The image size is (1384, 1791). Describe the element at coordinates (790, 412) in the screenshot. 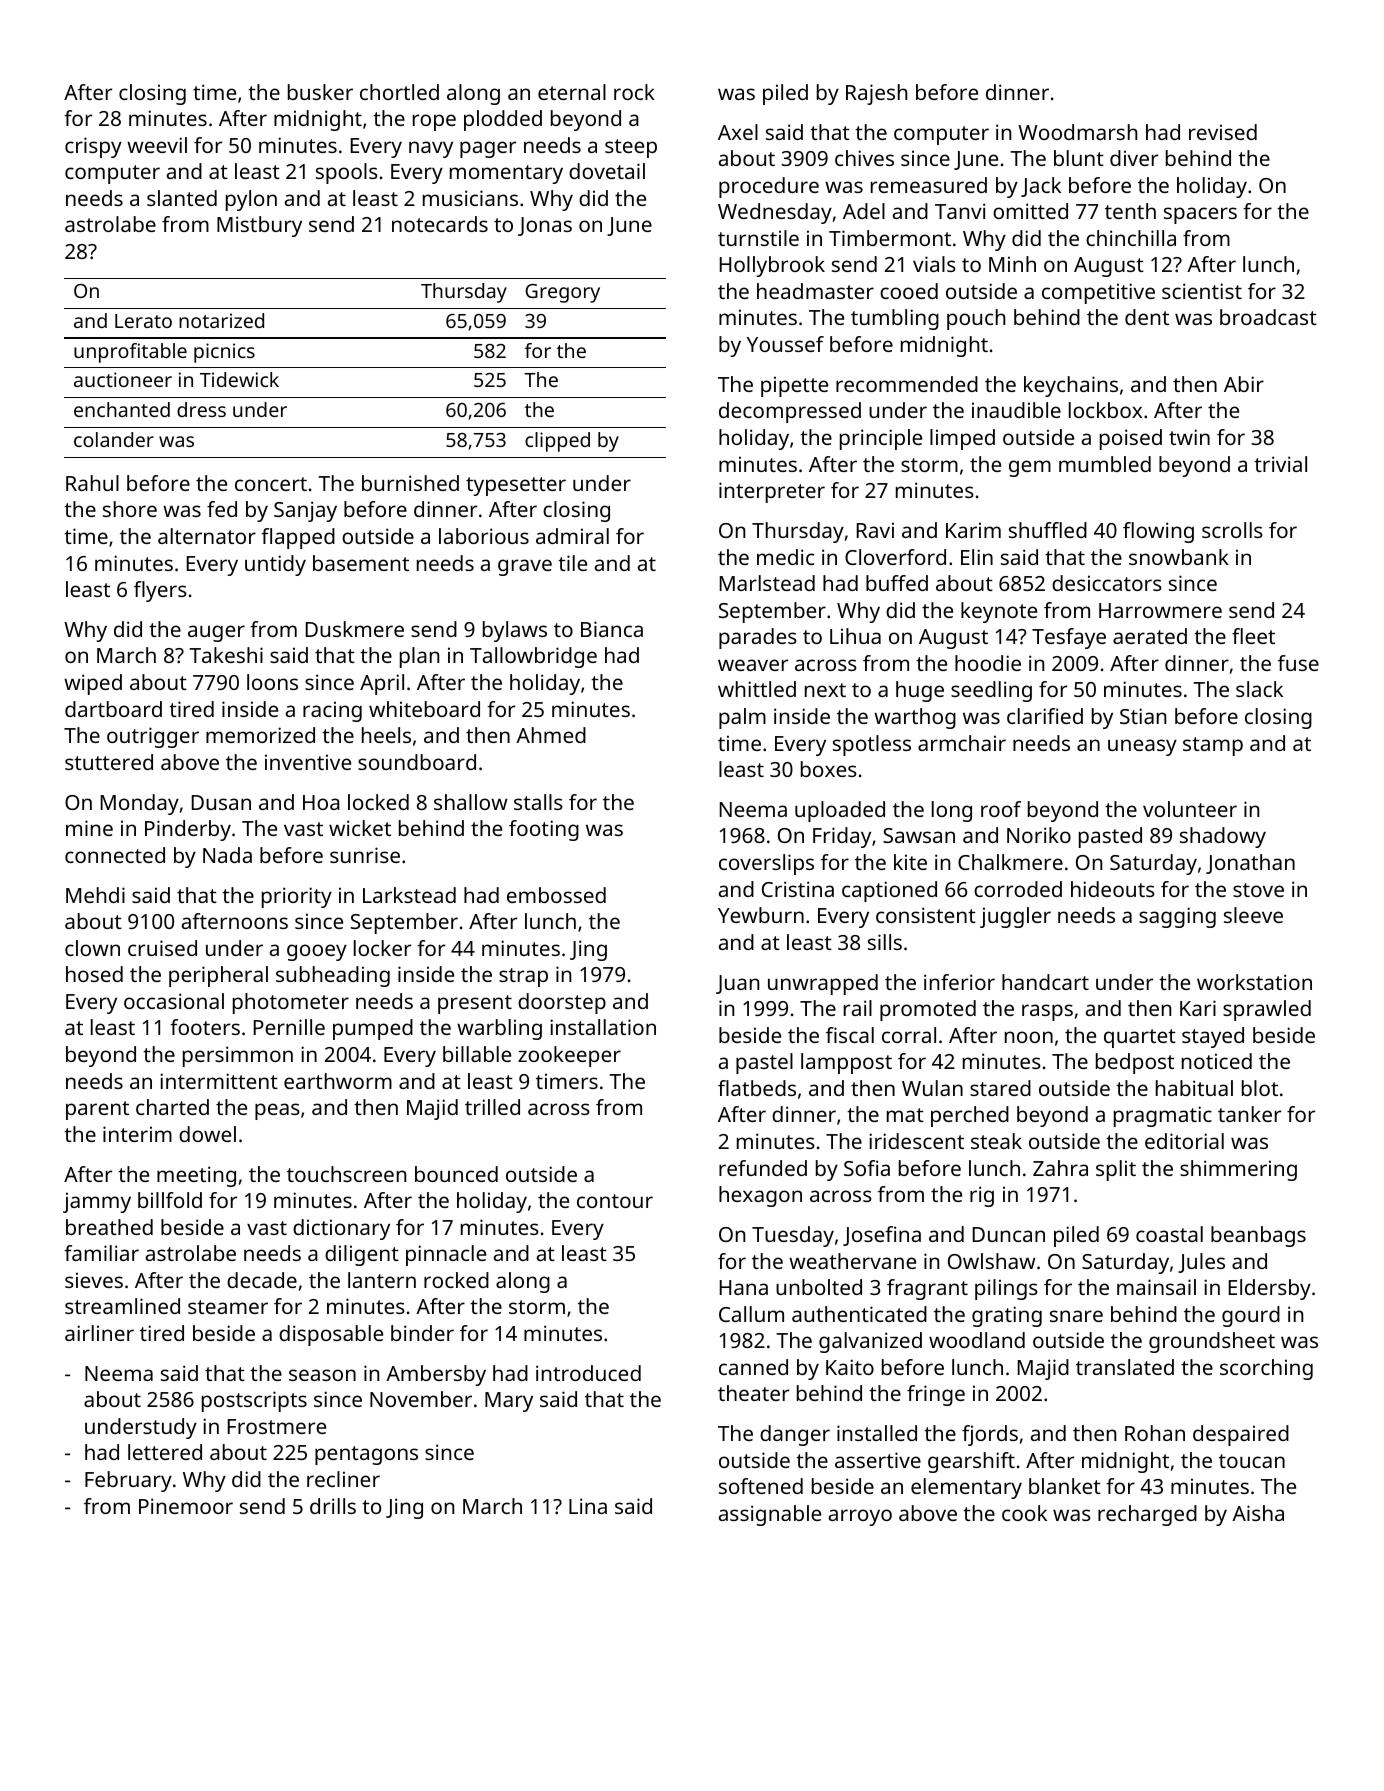

I see `decompressed` at that location.
